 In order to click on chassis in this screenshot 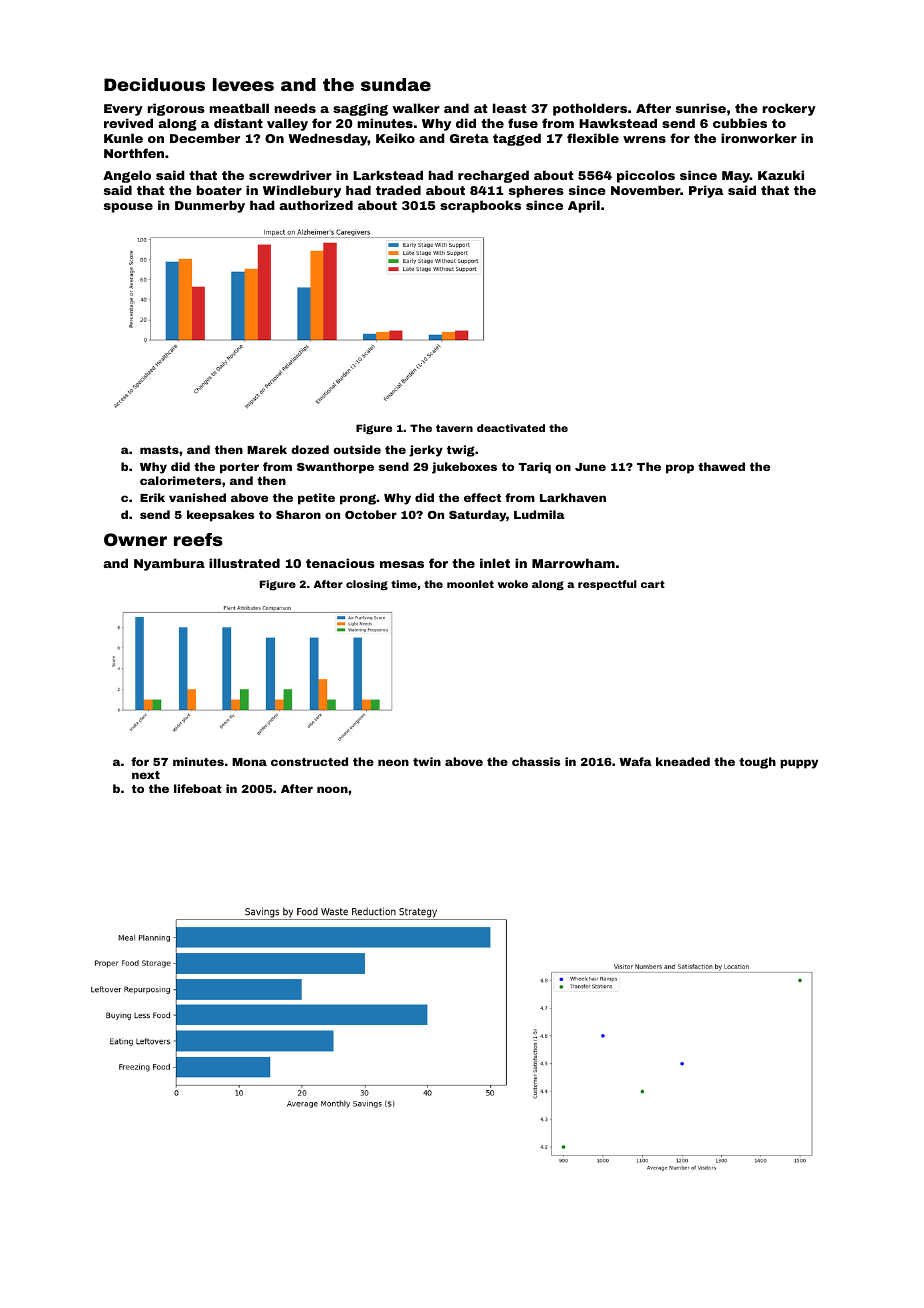, I will do `click(536, 761)`.
